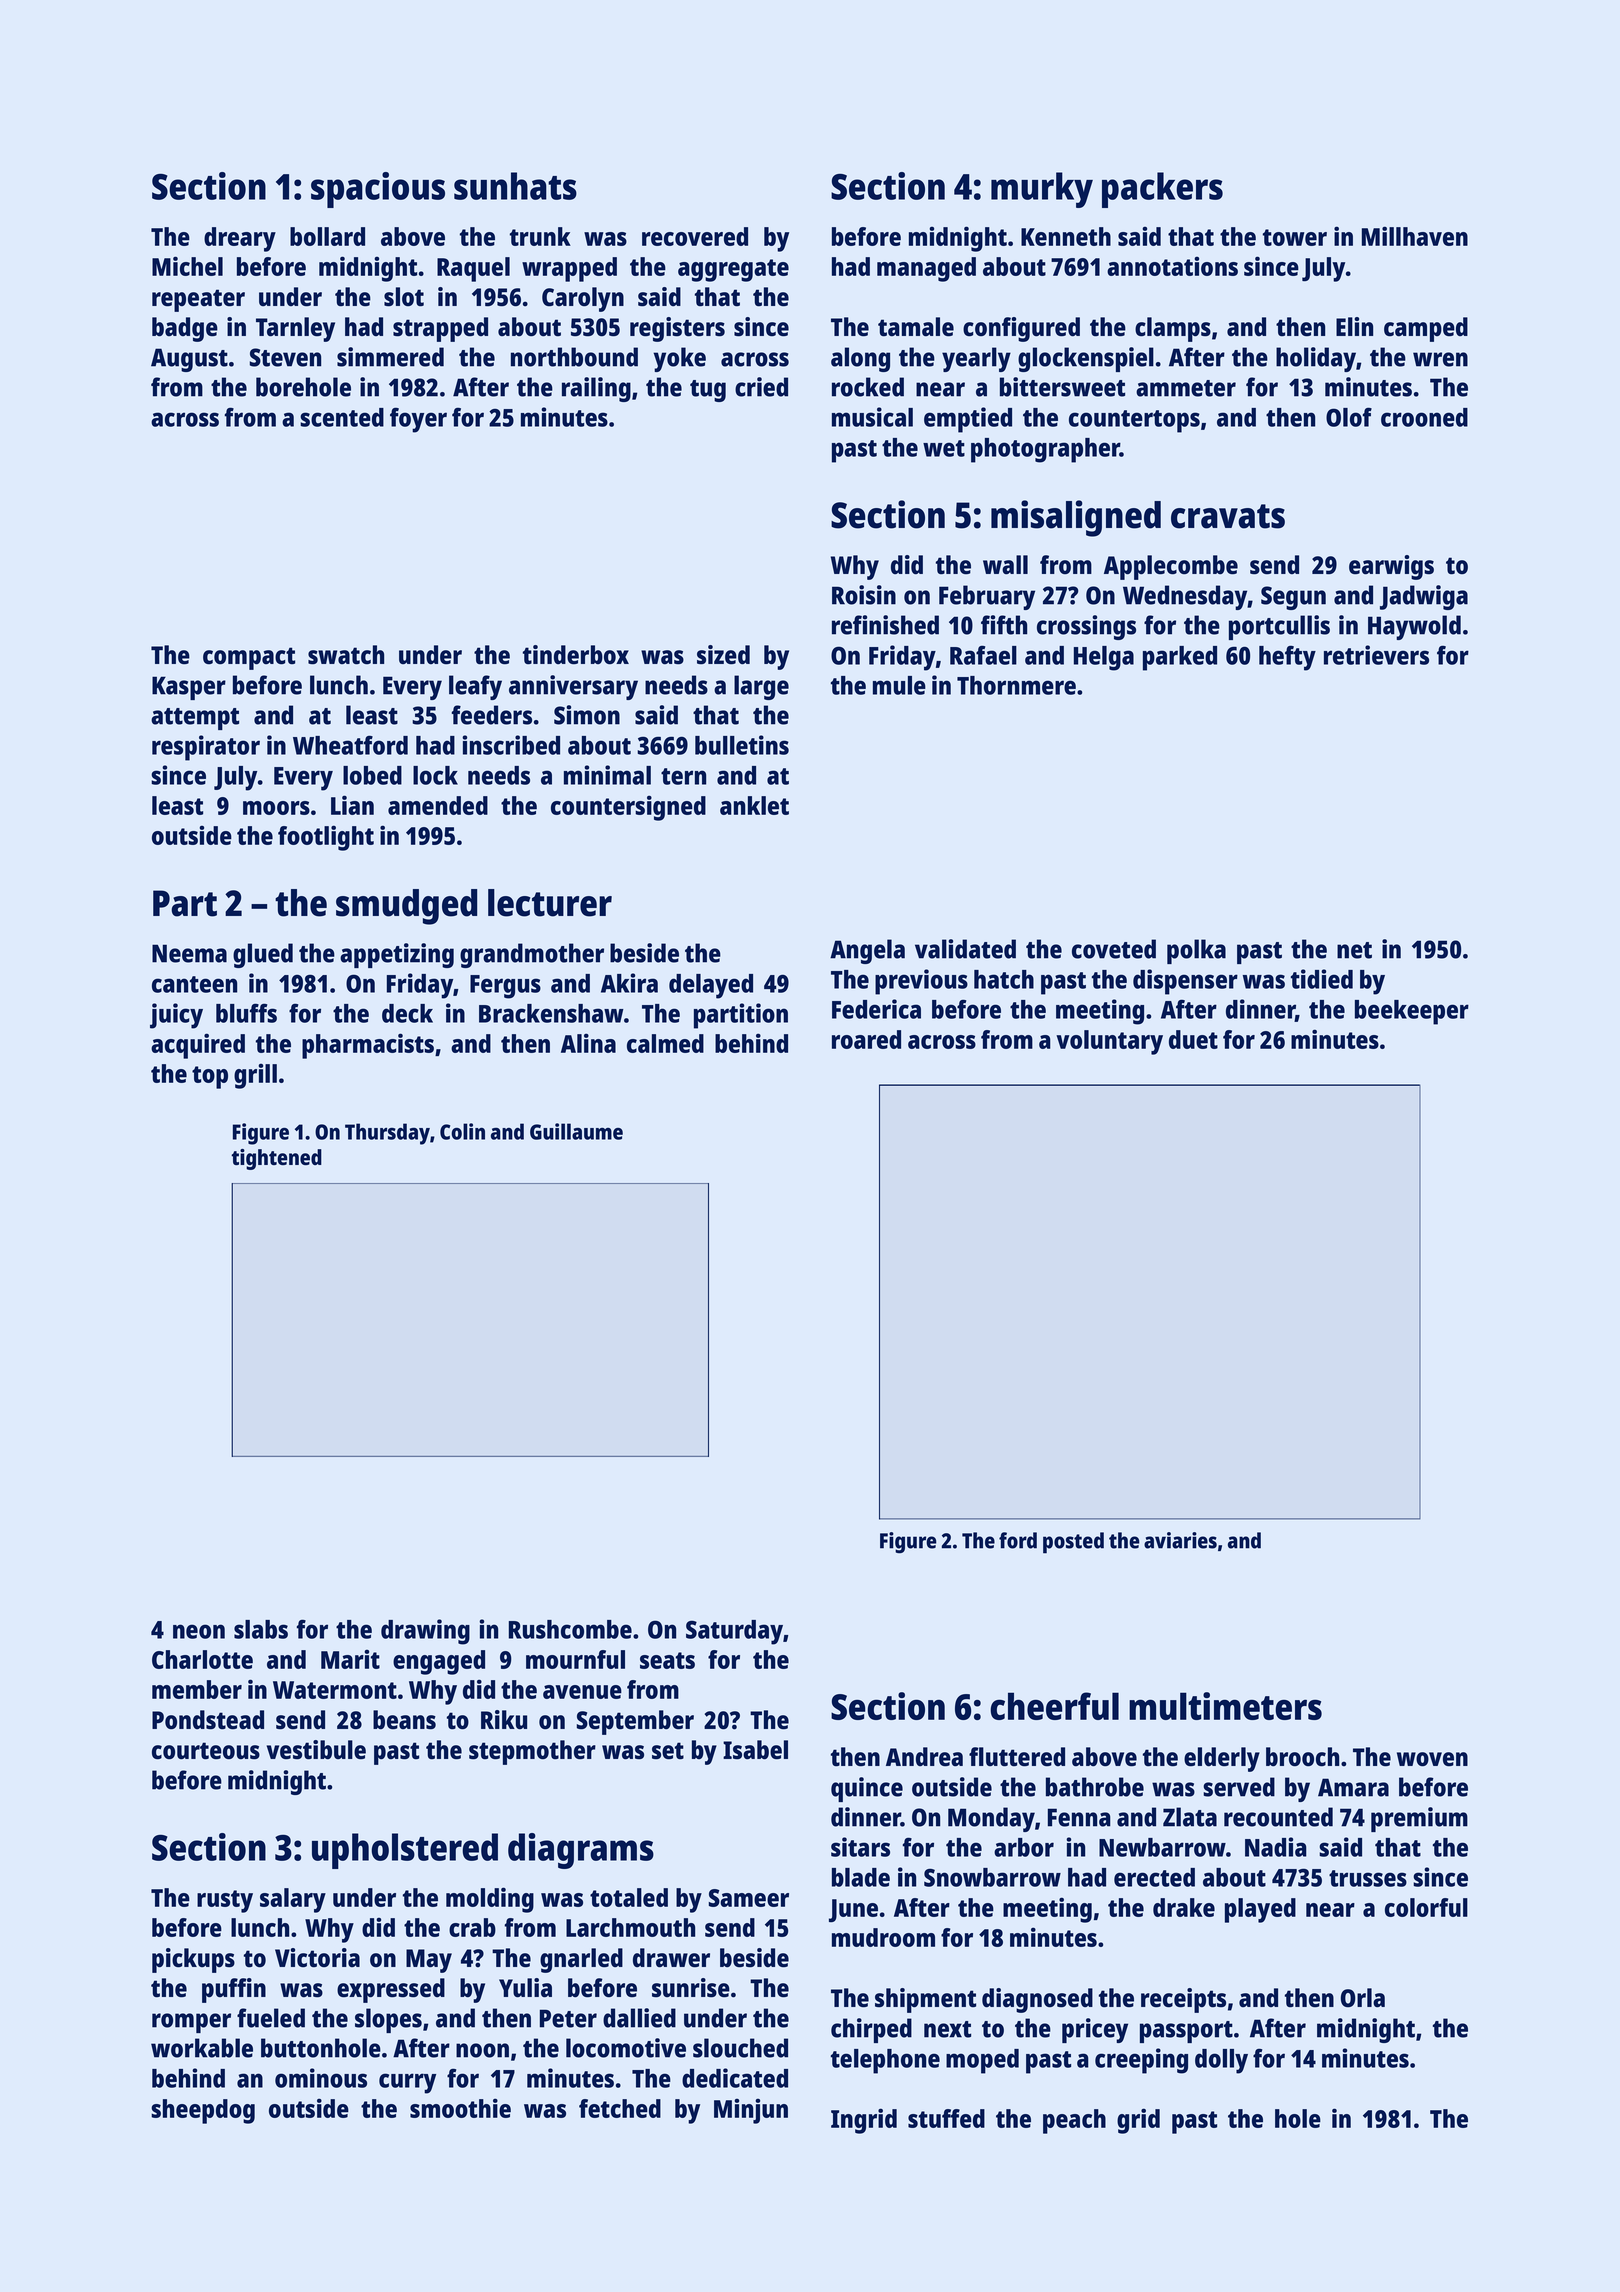 The height and width of the screenshot is (2292, 1620). I want to click on retrievers, so click(1376, 655).
